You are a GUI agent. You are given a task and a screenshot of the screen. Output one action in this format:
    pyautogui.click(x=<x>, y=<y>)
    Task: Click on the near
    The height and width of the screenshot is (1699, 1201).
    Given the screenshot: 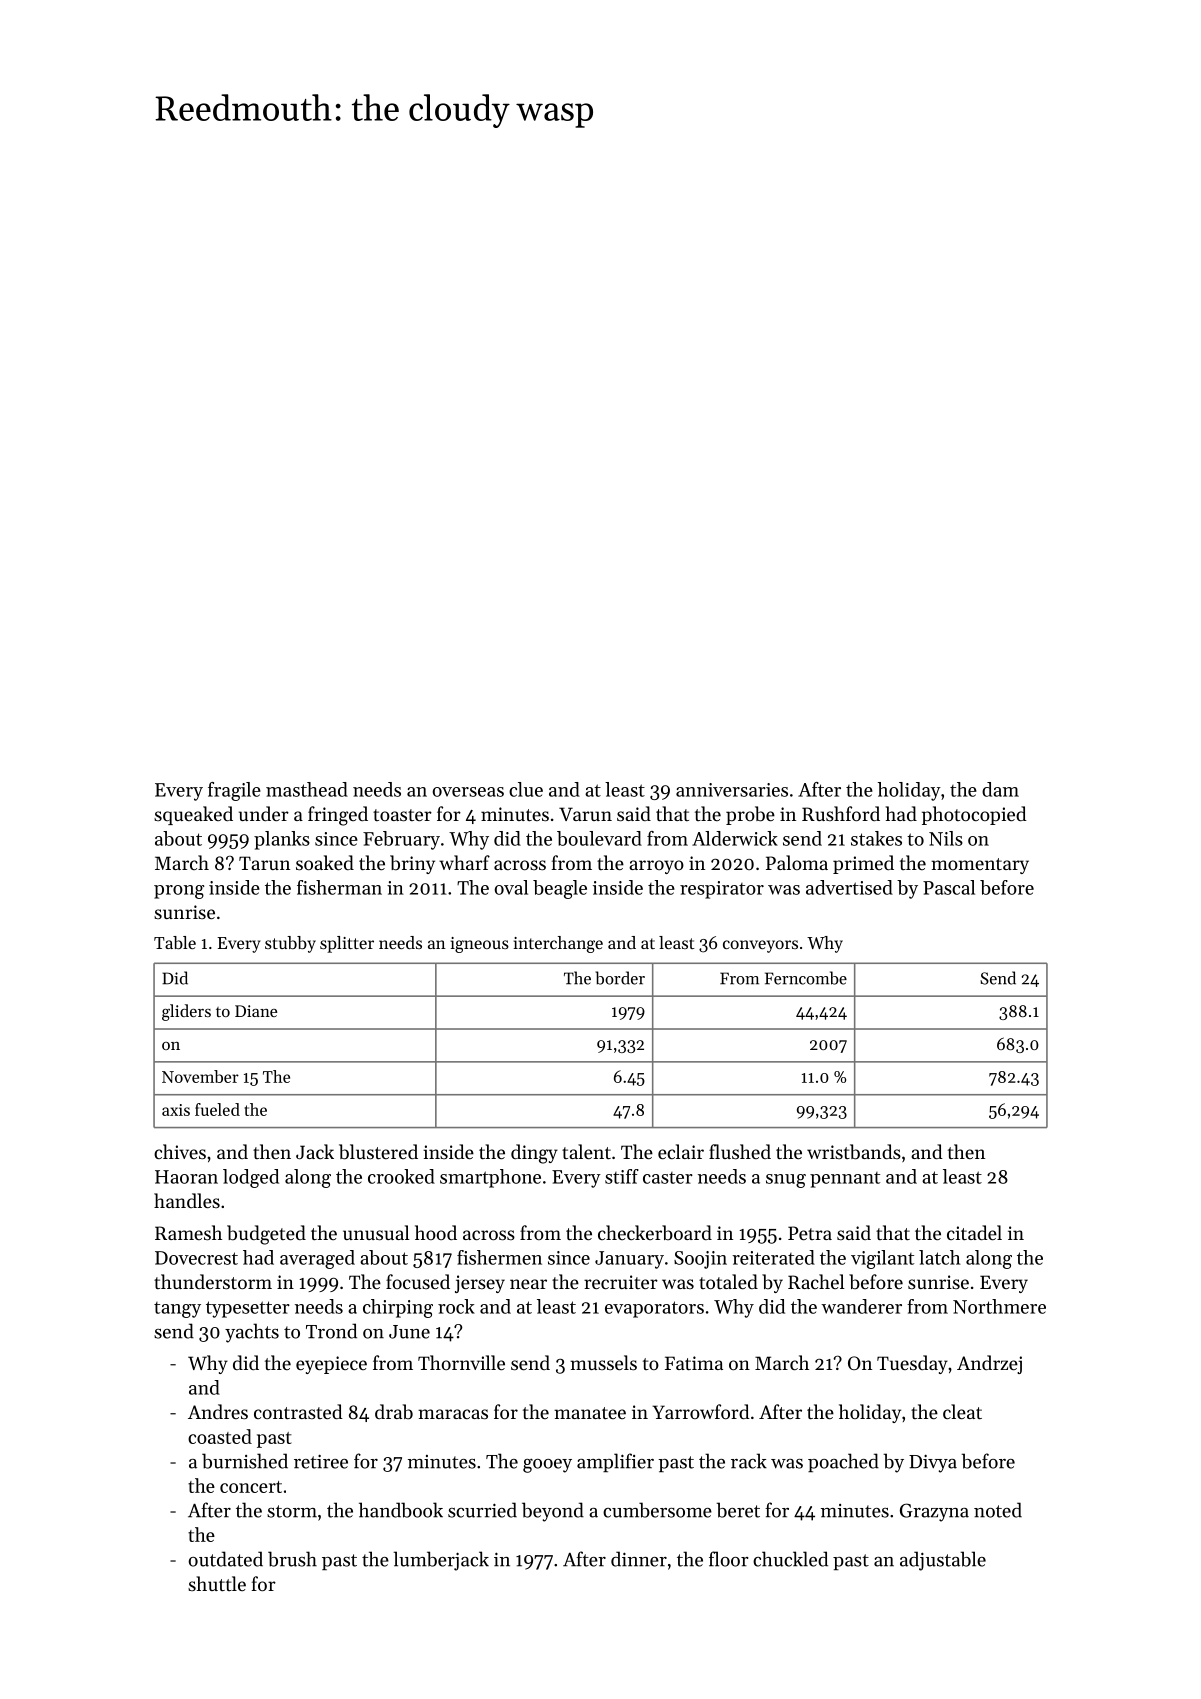 What is the action you would take?
    pyautogui.click(x=528, y=1284)
